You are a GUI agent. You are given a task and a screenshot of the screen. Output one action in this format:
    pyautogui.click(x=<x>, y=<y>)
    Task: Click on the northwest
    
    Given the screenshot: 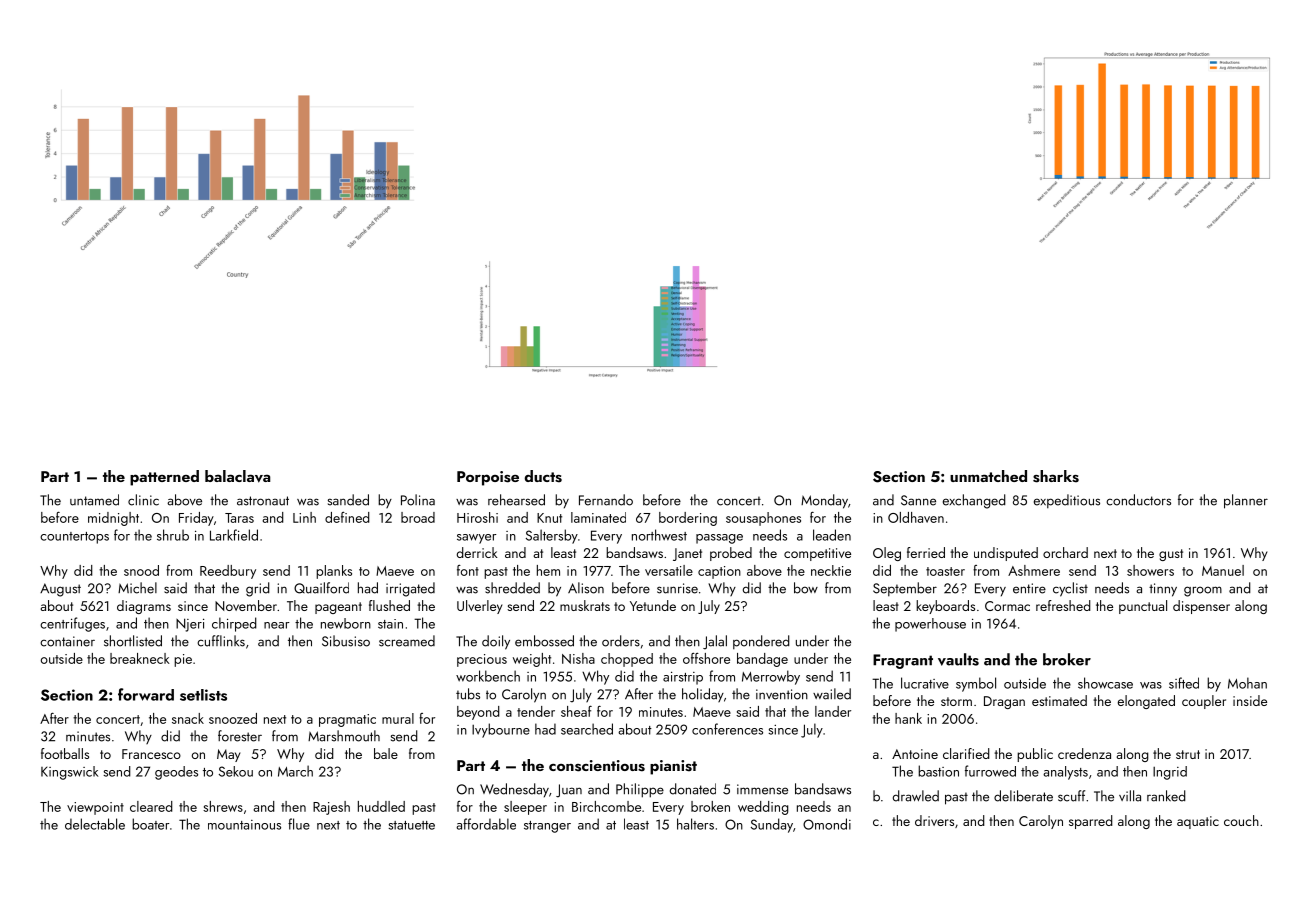 What is the action you would take?
    pyautogui.click(x=659, y=535)
